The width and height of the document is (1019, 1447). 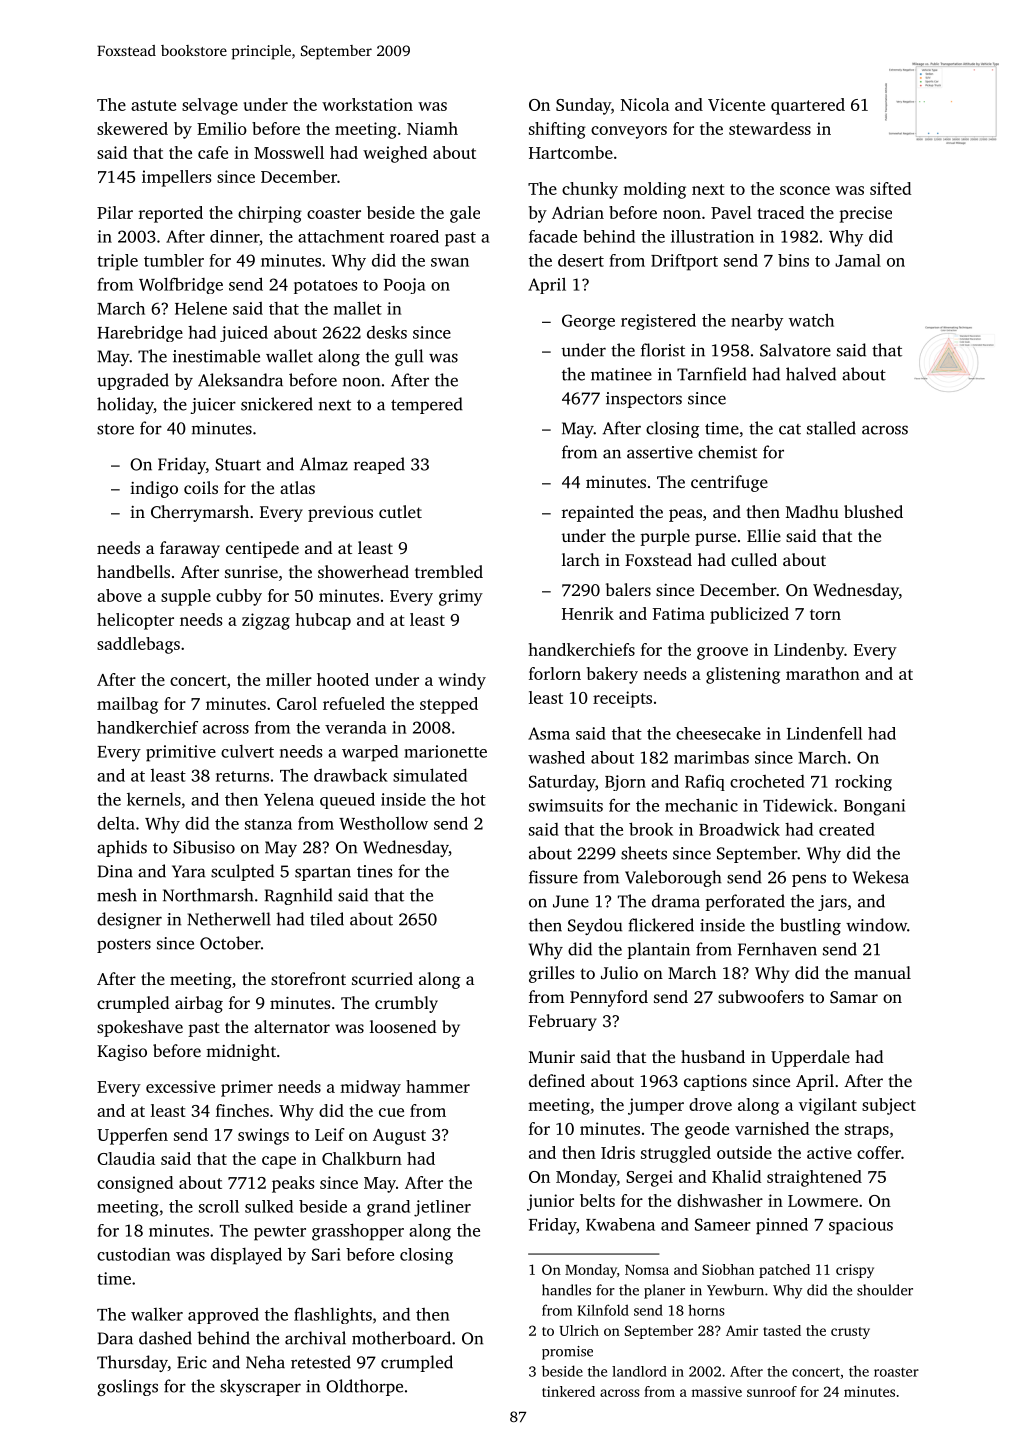 I want to click on tinkered, so click(x=568, y=1391).
